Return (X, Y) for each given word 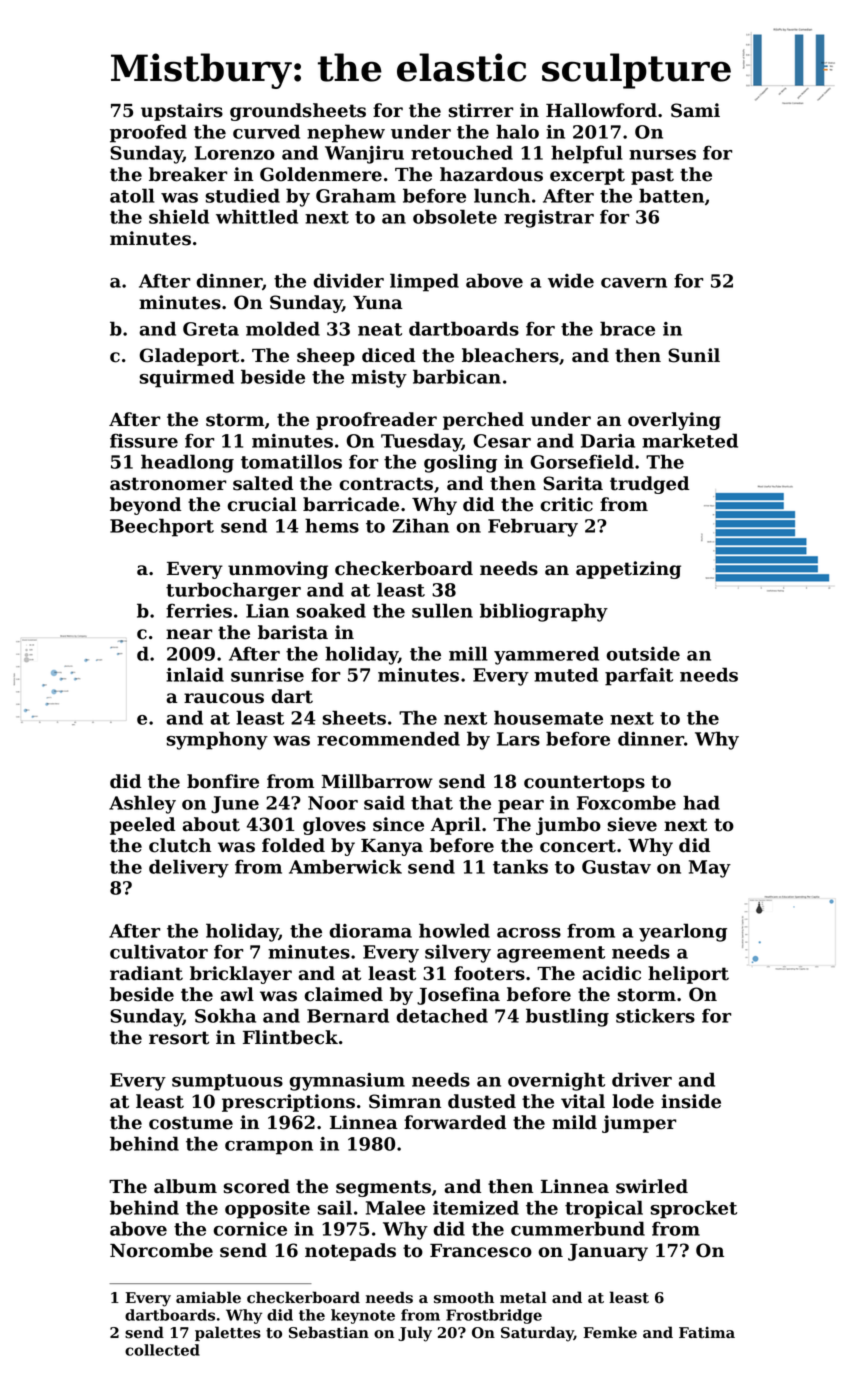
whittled (257, 216)
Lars (518, 739)
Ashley (142, 804)
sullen (442, 610)
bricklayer (241, 975)
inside (691, 1101)
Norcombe (161, 1250)
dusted (482, 1101)
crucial (262, 504)
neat (380, 329)
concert (578, 846)
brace (627, 328)
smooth (464, 1297)
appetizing (628, 570)
